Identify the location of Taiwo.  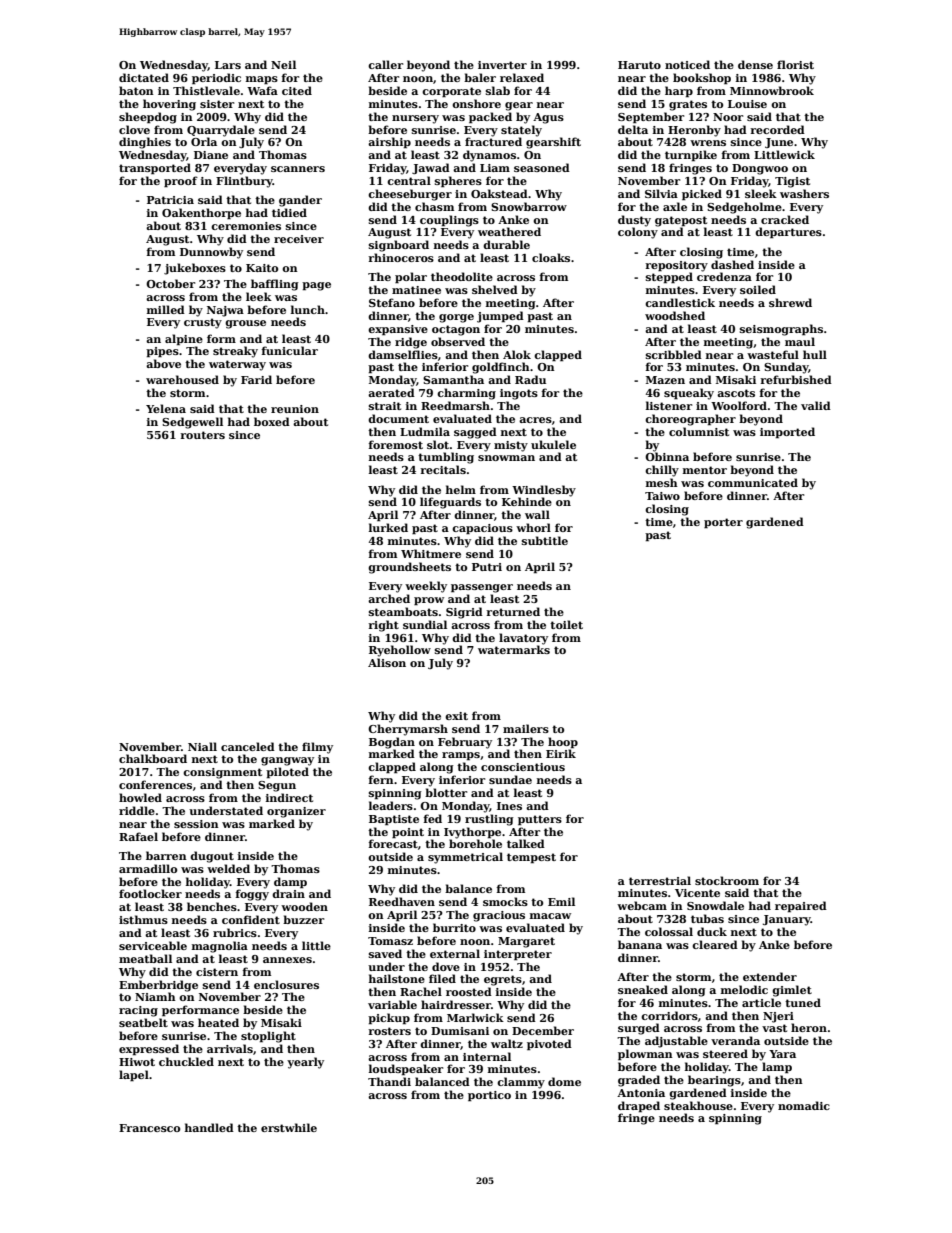
(662, 496).
